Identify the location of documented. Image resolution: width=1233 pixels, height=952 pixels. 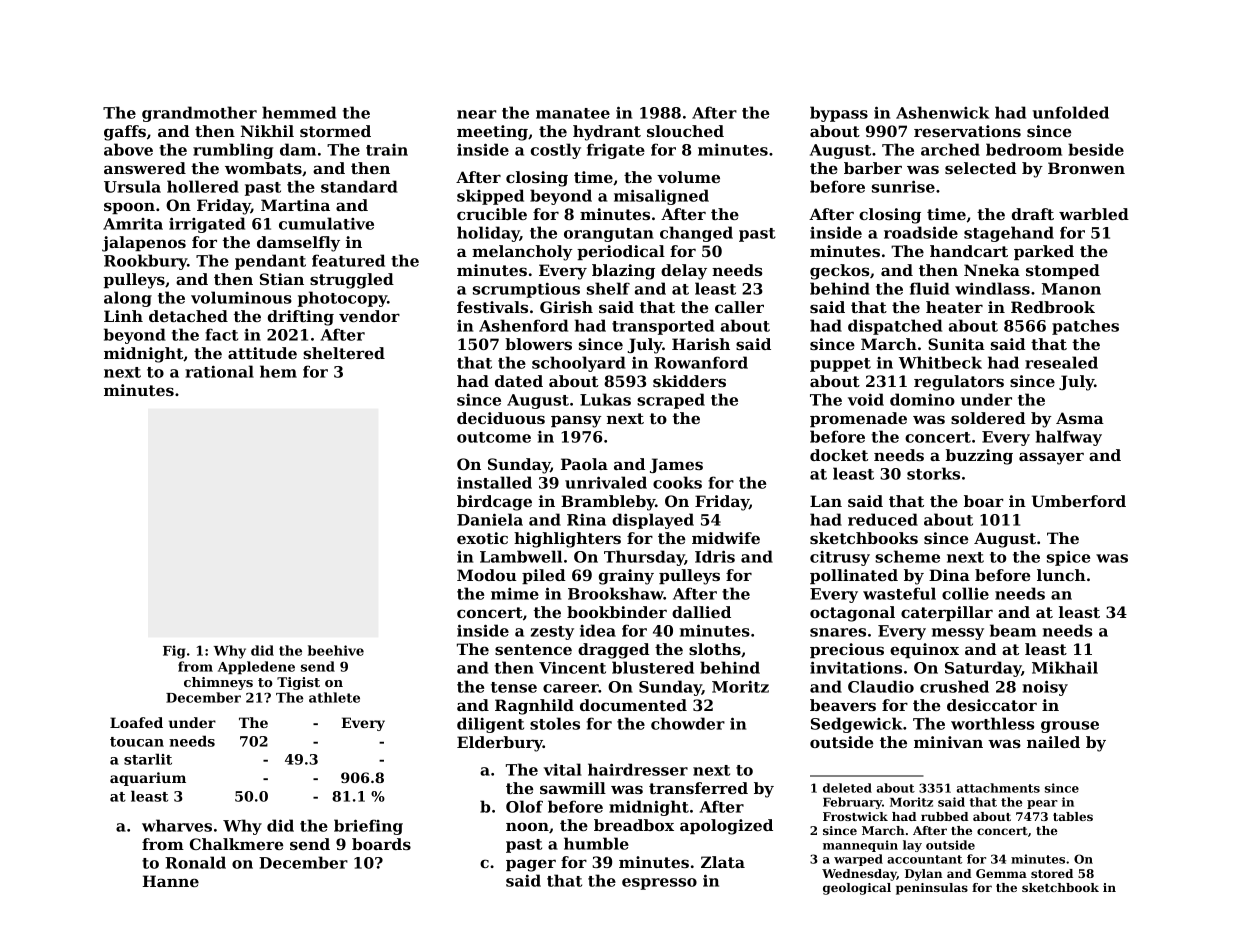
(633, 705).
